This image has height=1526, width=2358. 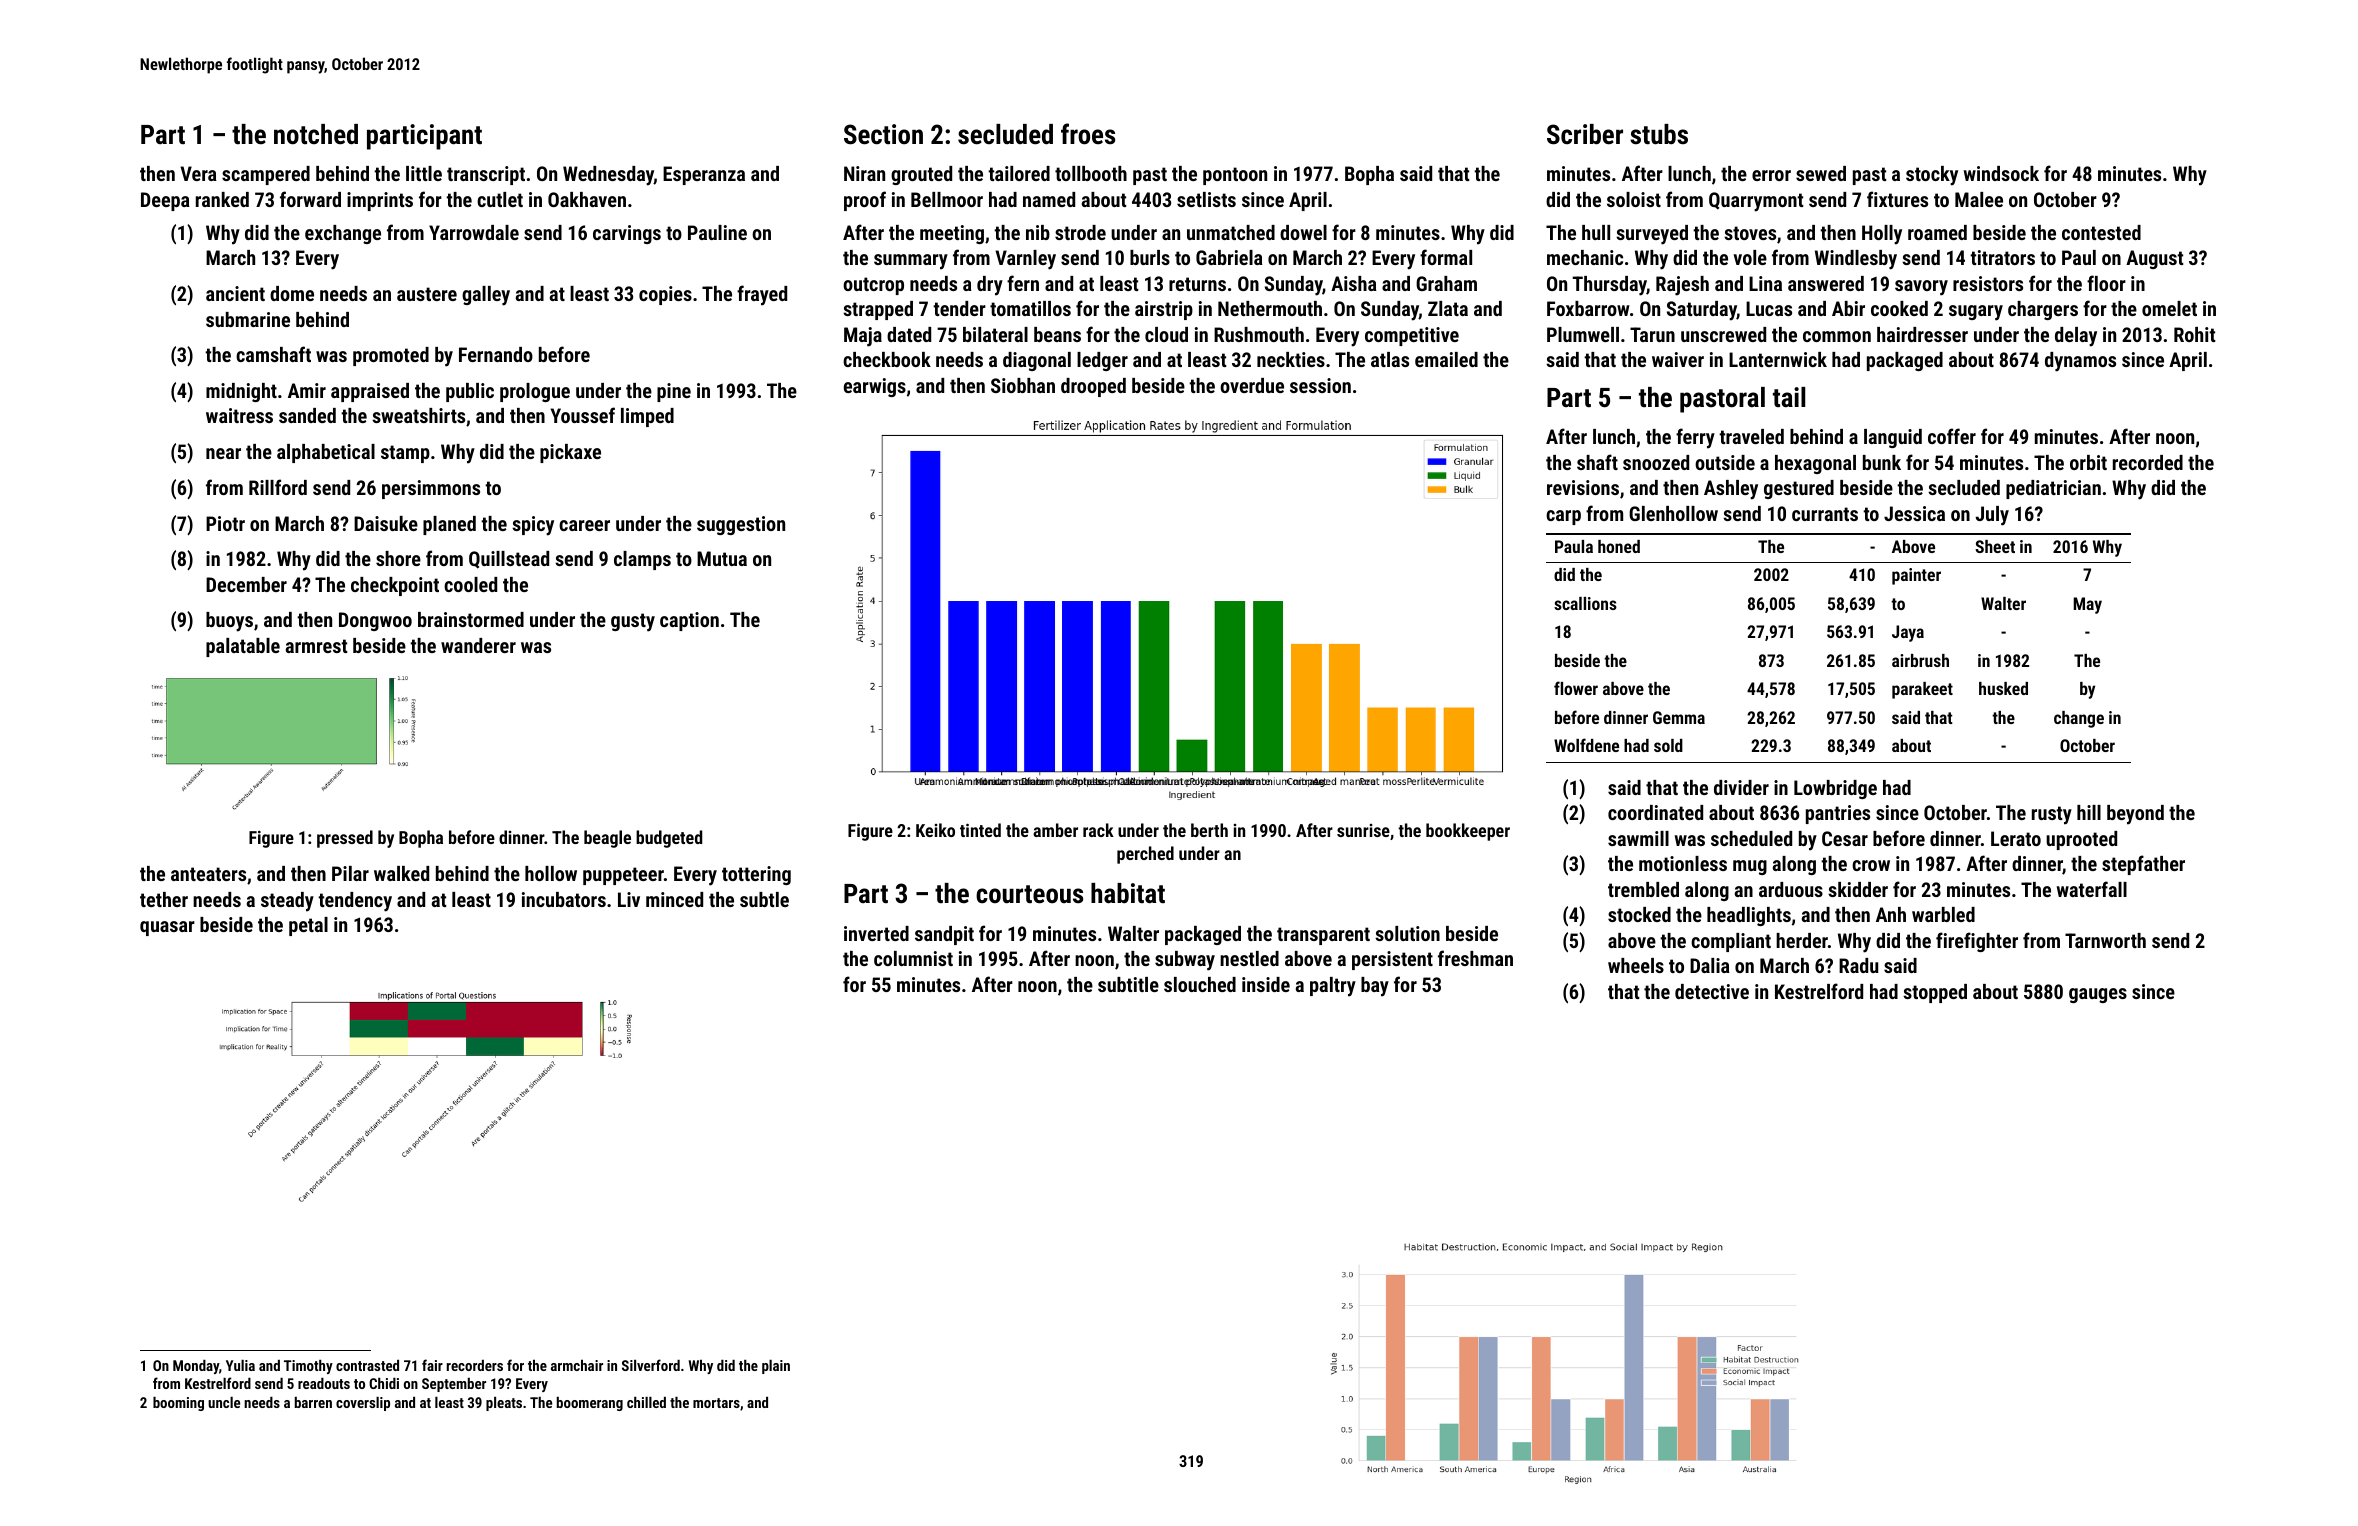 I want to click on gauges, so click(x=2098, y=995).
